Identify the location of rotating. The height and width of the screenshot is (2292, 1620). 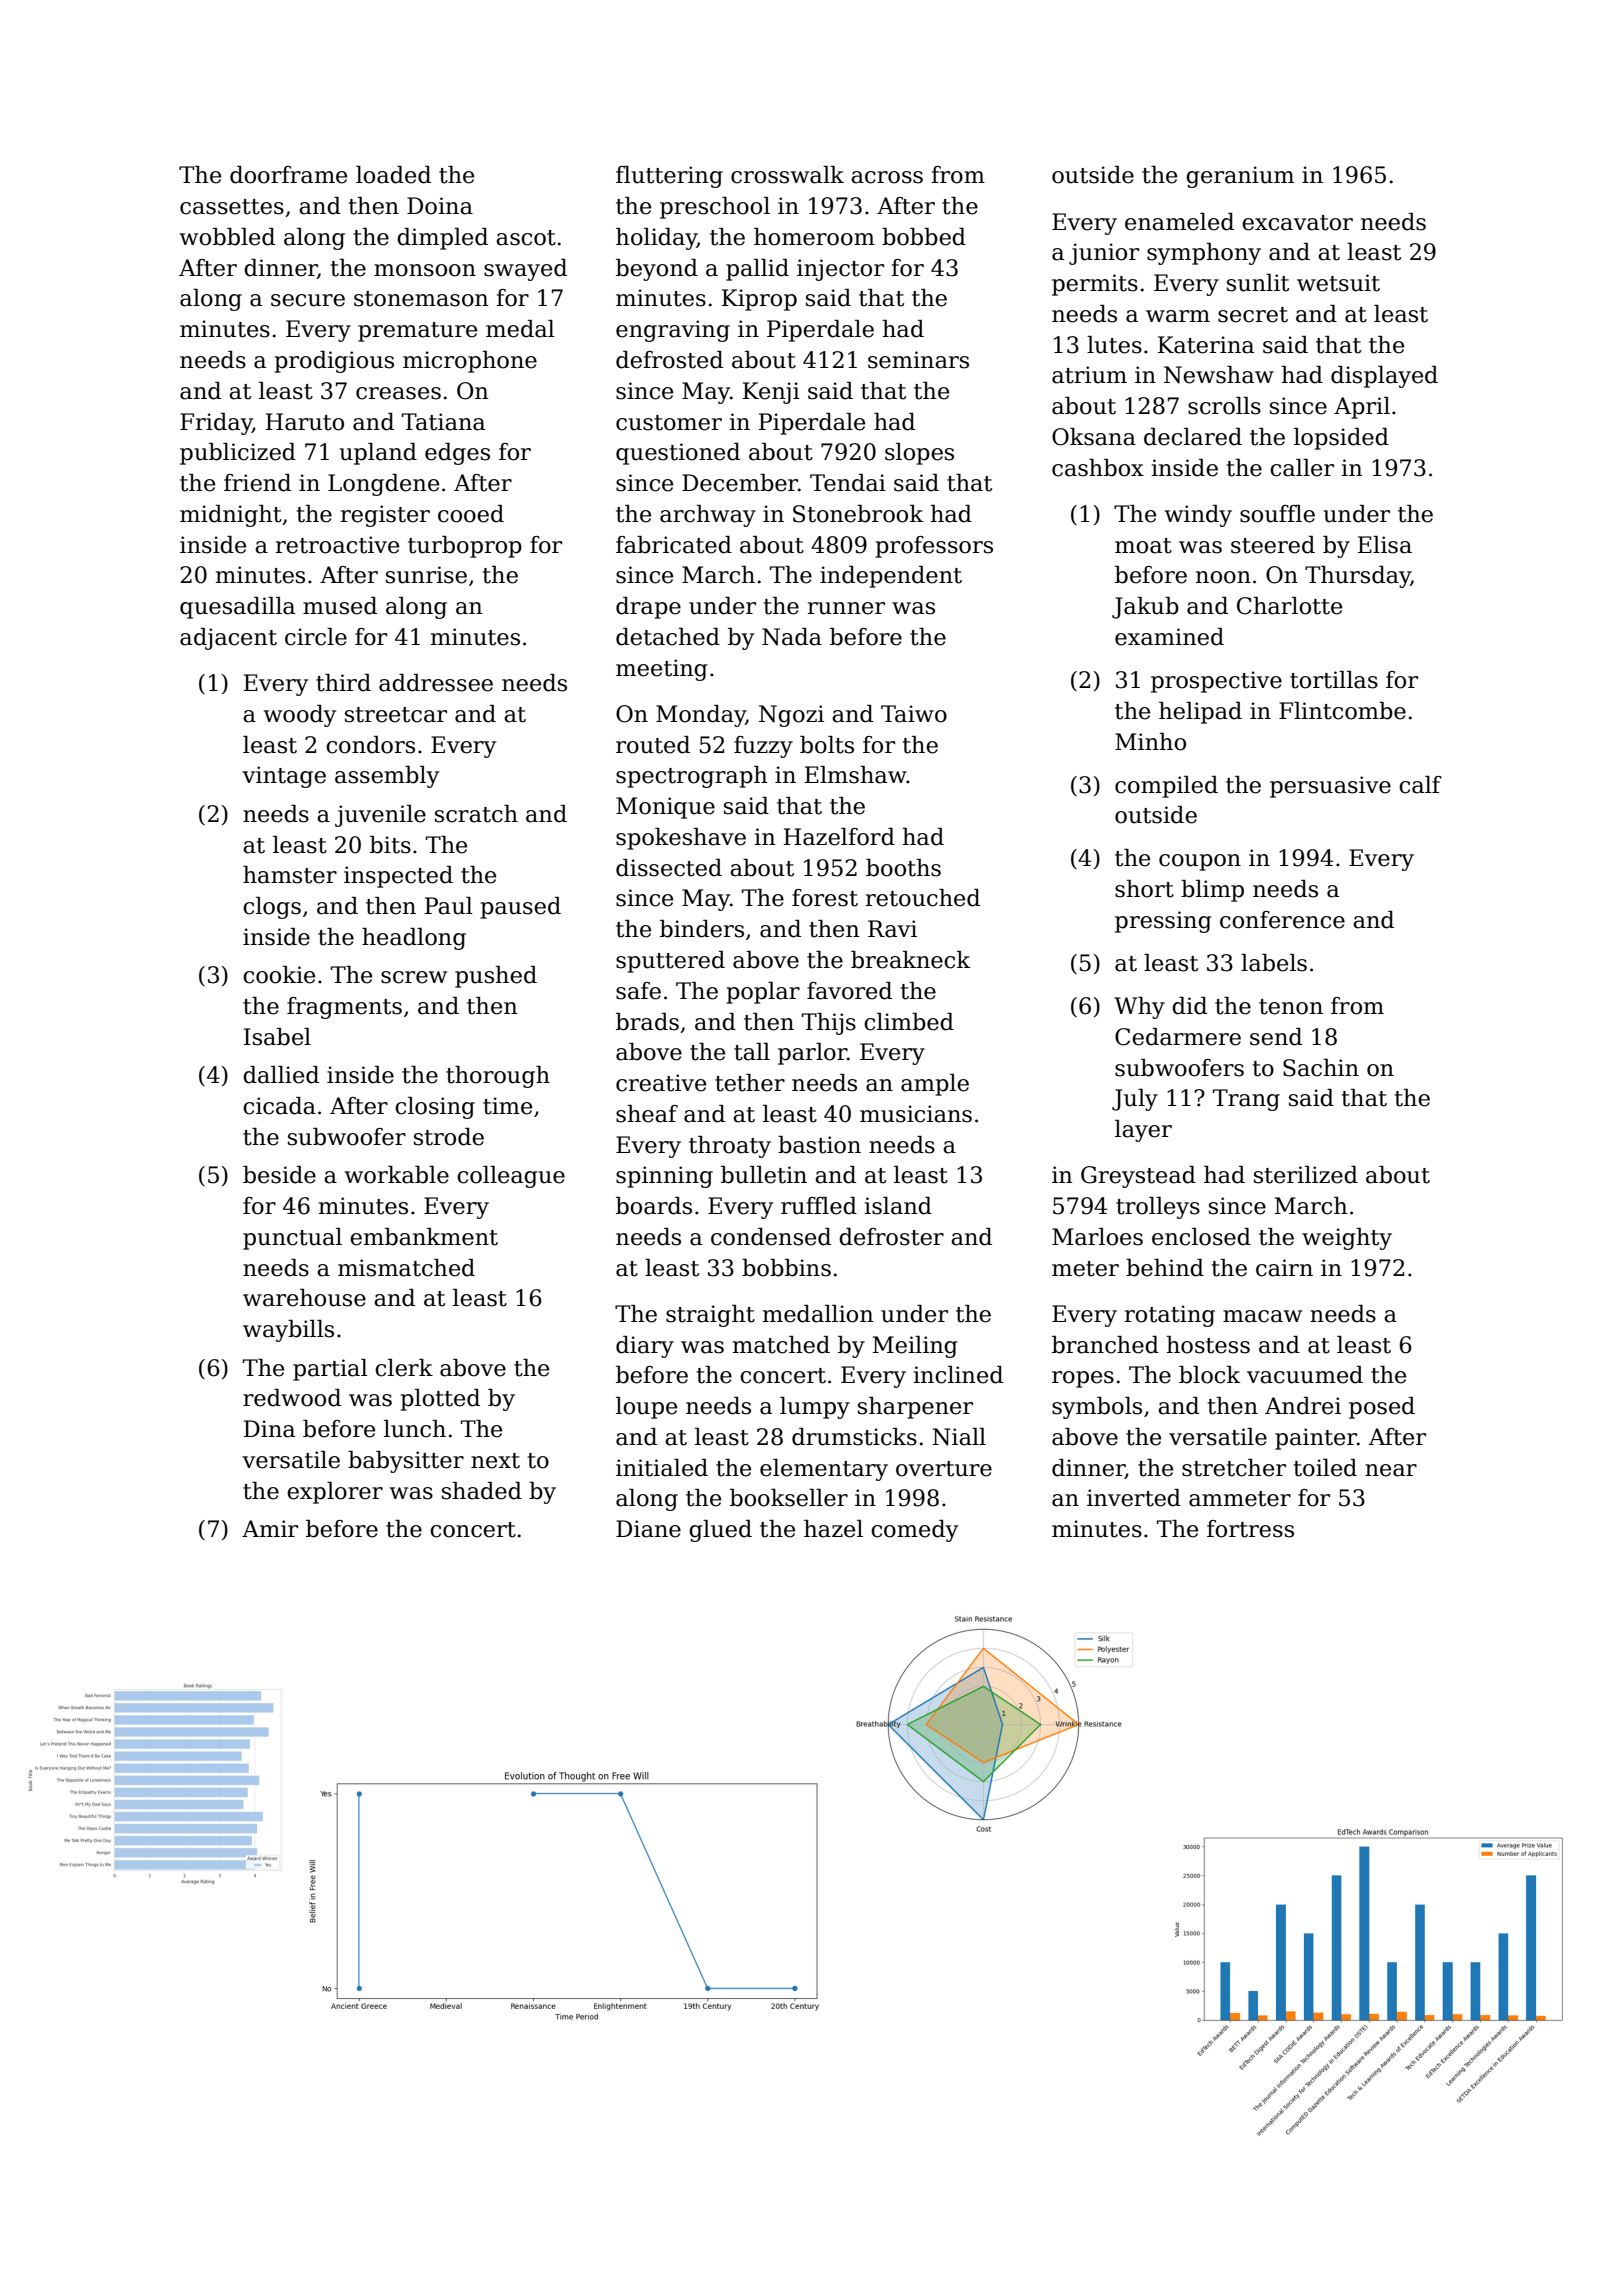
(1170, 1316).
